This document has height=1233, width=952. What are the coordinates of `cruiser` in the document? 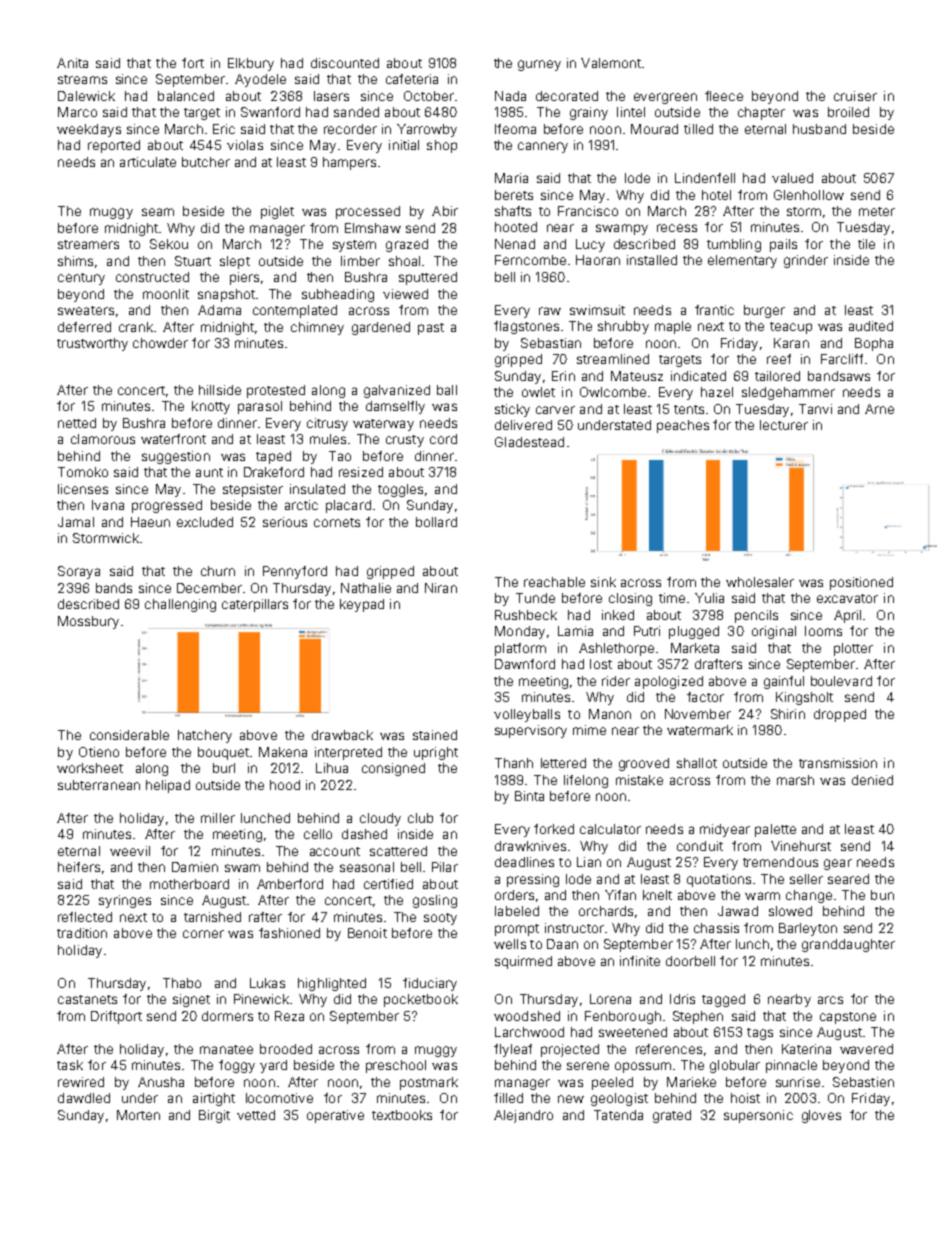 It's located at (855, 96).
